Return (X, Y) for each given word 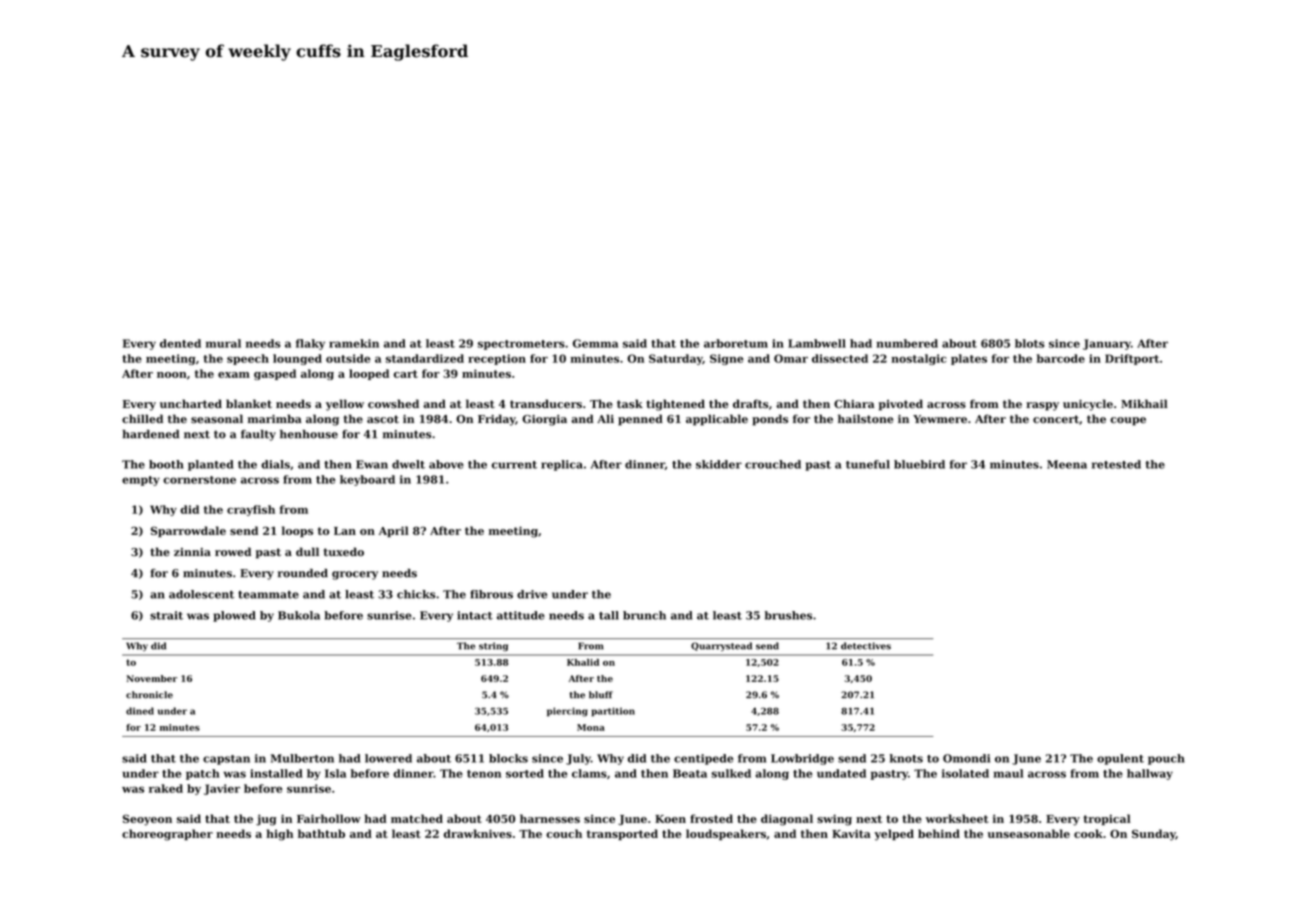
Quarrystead (721, 646)
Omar (791, 358)
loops (297, 531)
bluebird (919, 464)
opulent (1120, 759)
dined (140, 711)
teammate (268, 595)
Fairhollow (329, 818)
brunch (644, 615)
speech (248, 359)
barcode (1061, 358)
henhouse (309, 434)
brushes (788, 615)
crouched (773, 464)
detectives (866, 646)
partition (613, 712)
